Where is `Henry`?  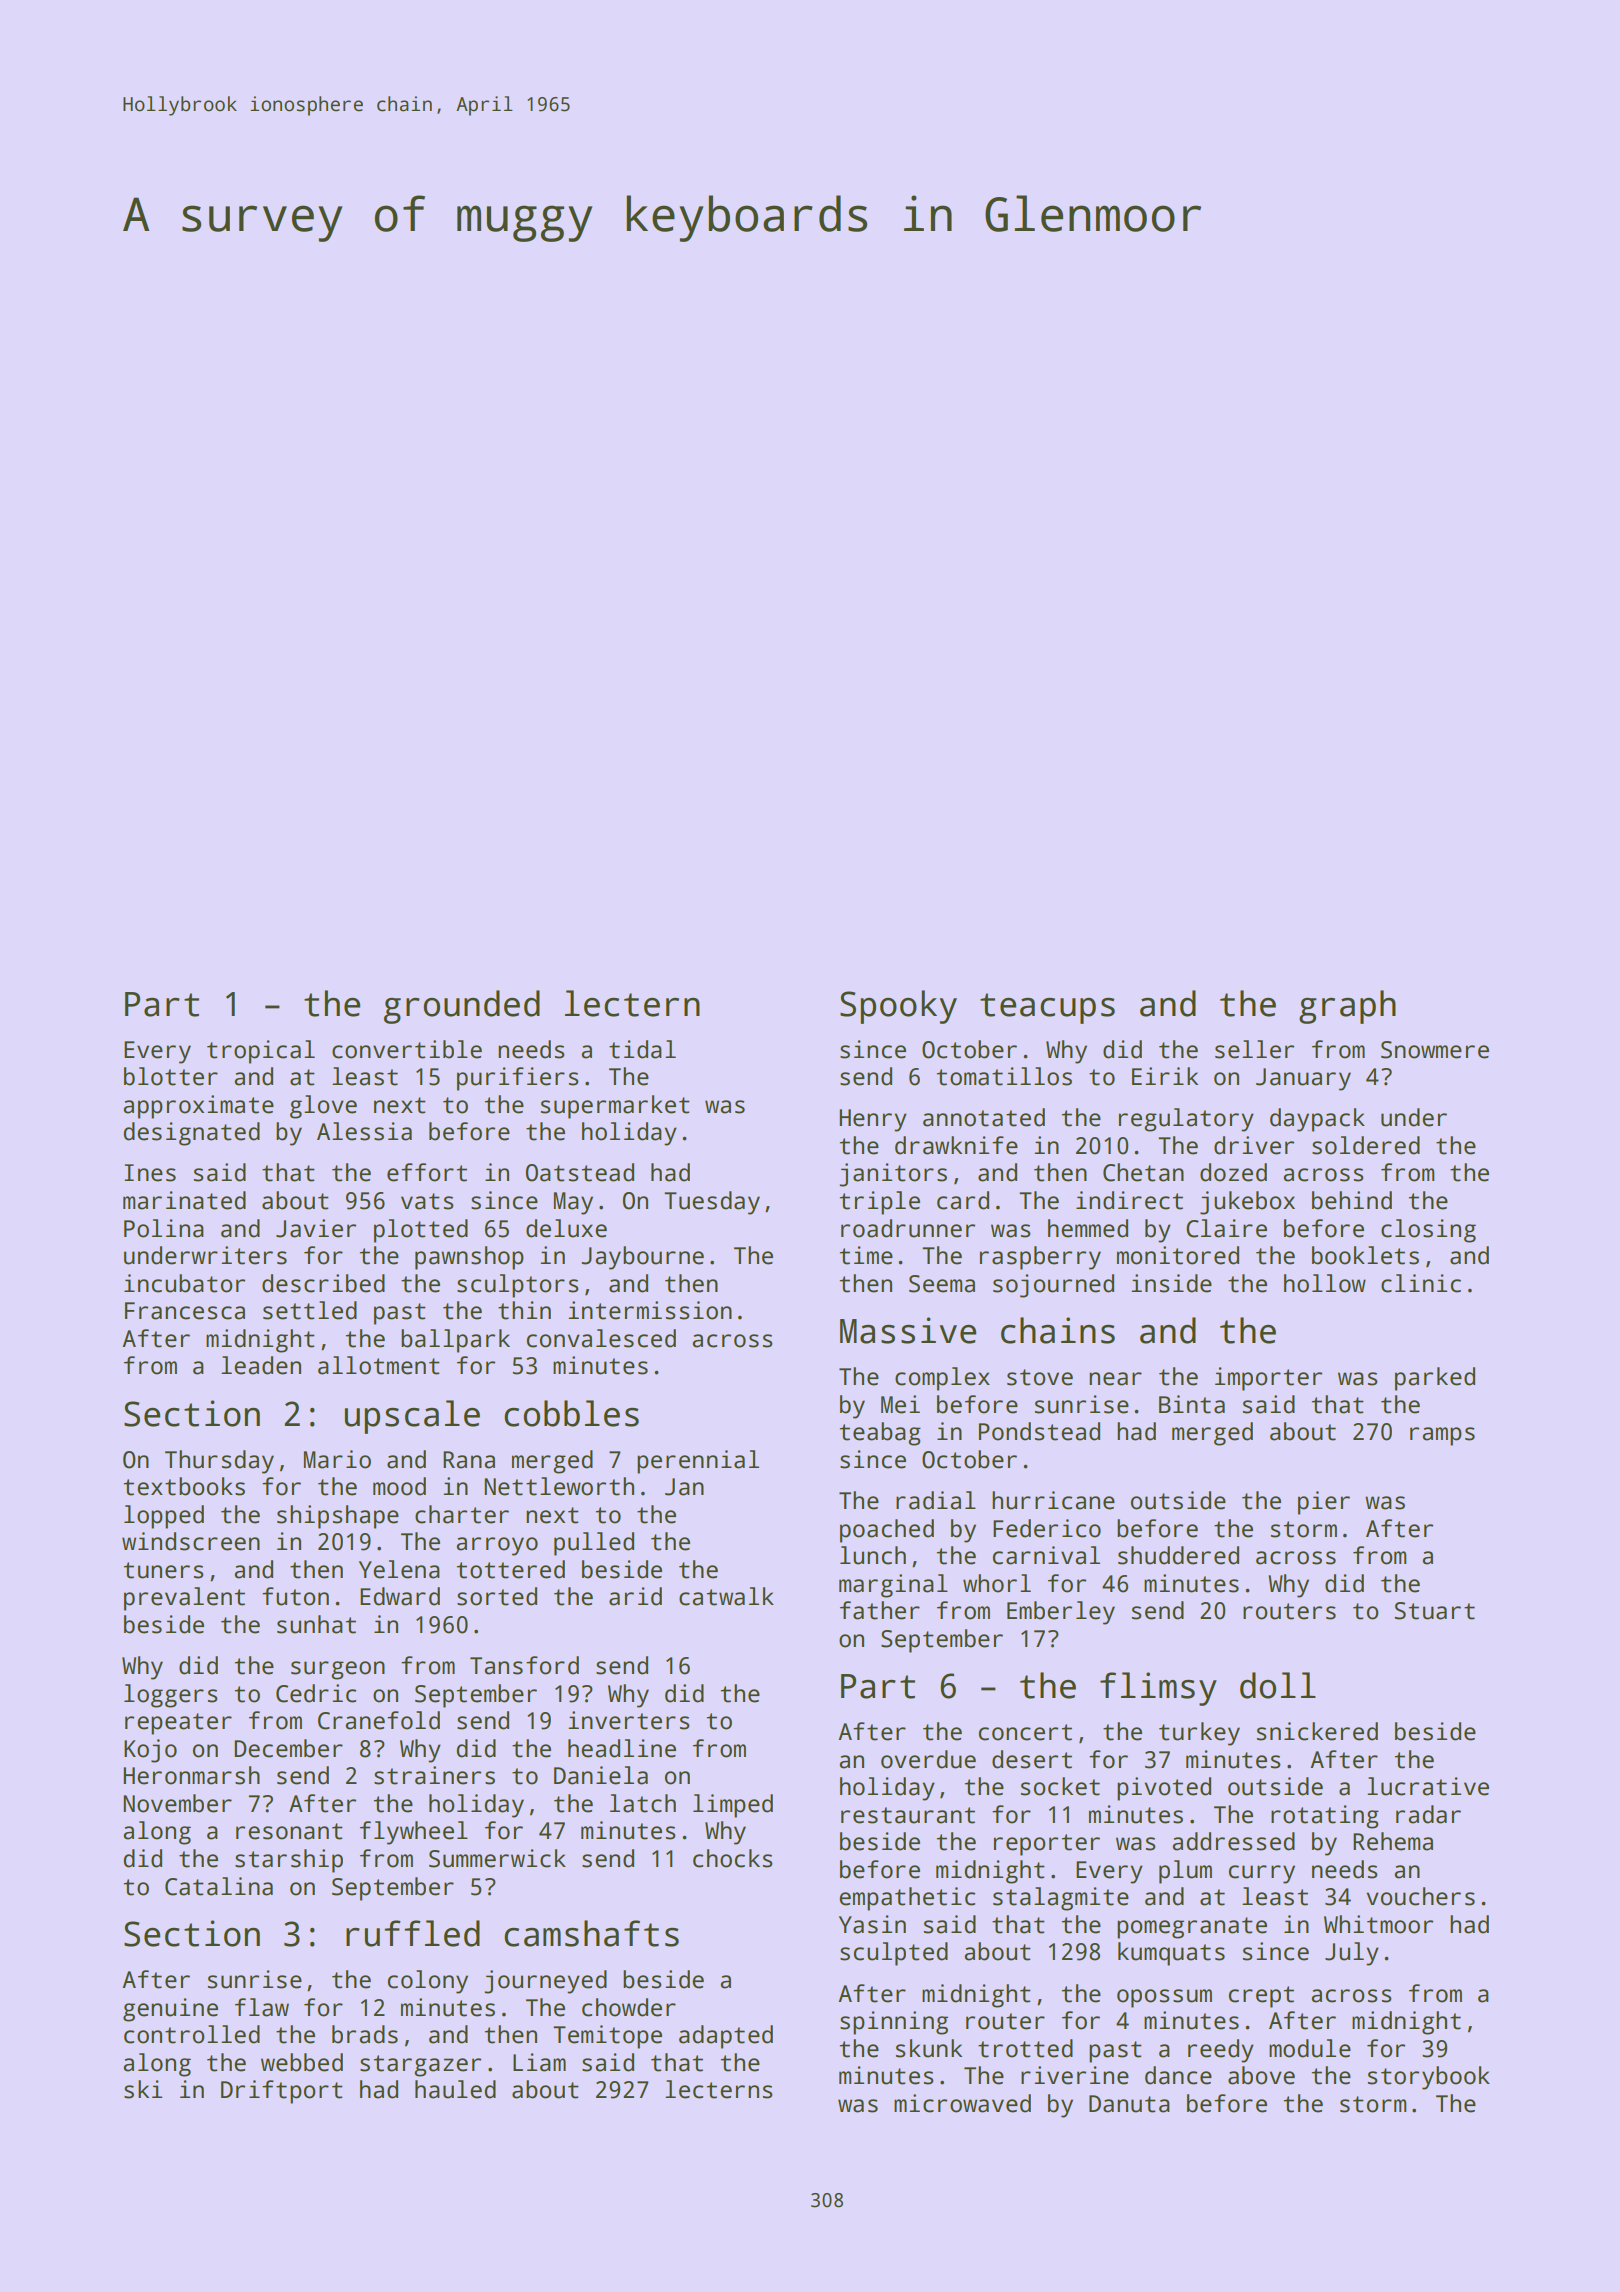
Henry is located at coordinates (873, 1120).
